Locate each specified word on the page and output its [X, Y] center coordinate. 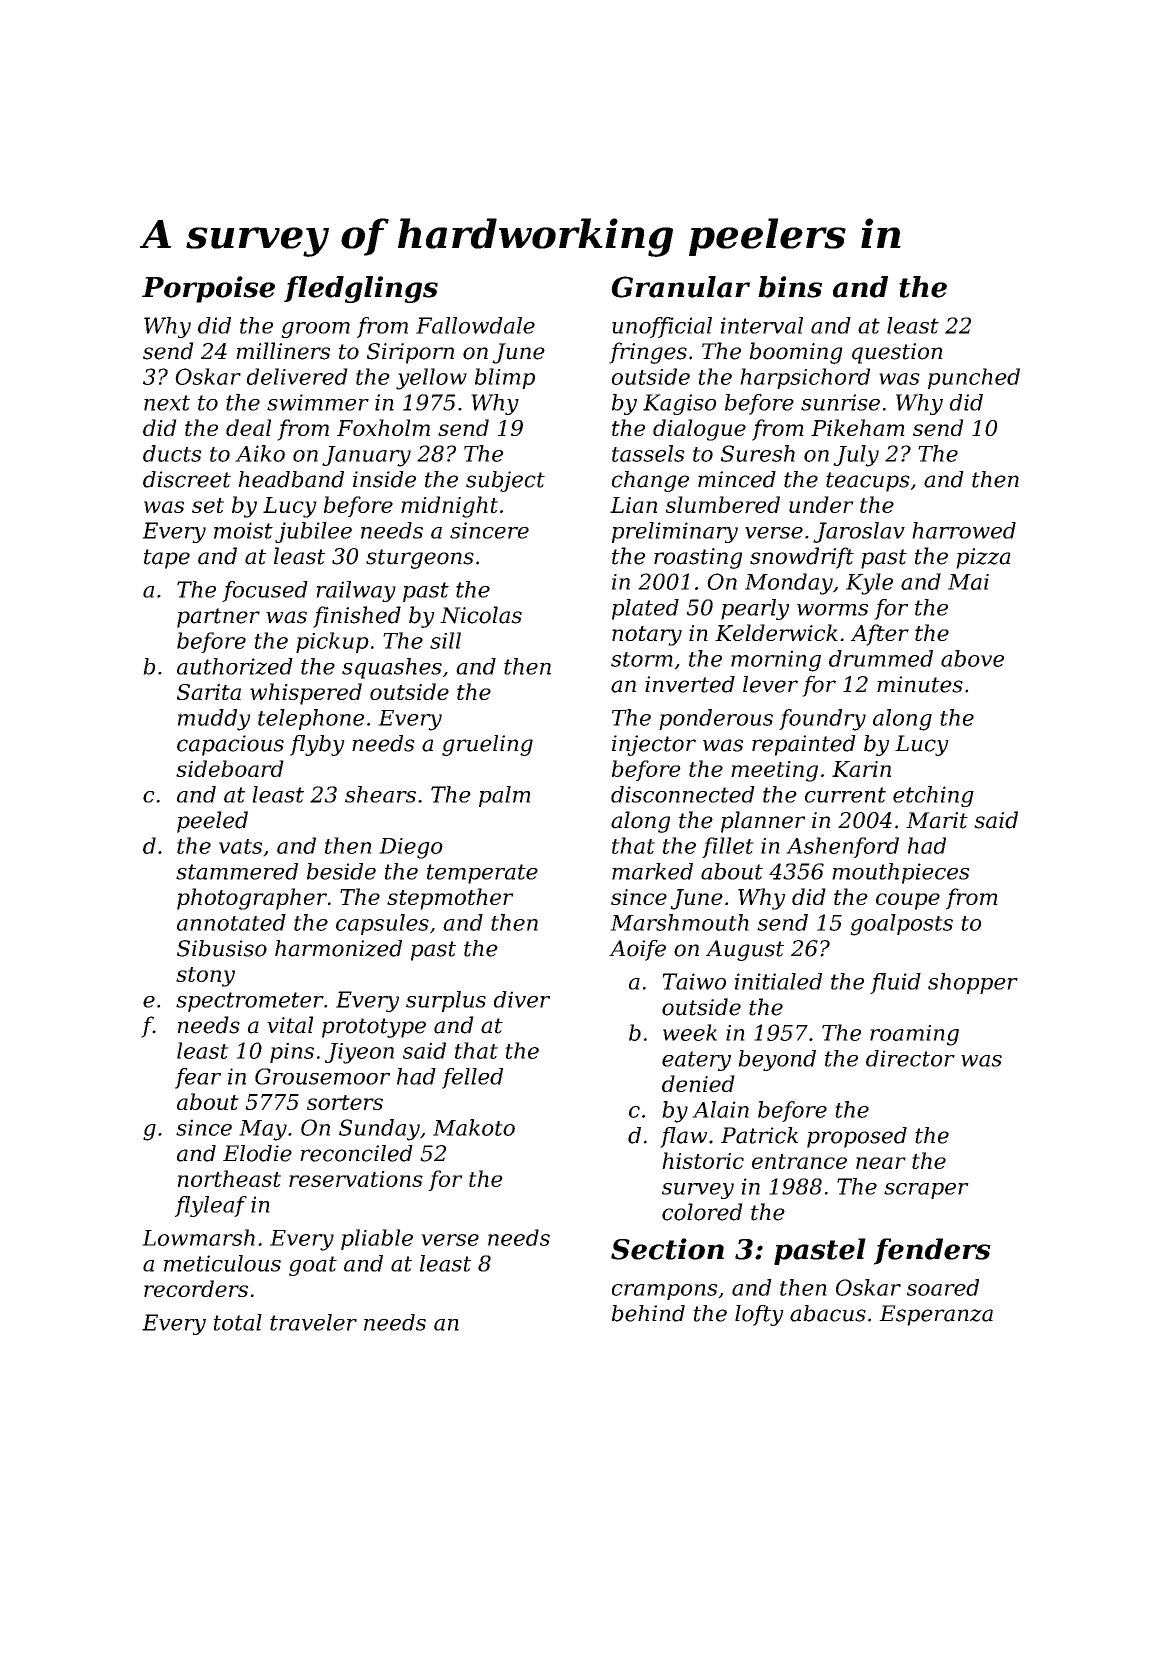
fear [198, 1078]
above [972, 658]
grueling [487, 745]
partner [218, 618]
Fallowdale [475, 325]
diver [522, 999]
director [910, 1058]
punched [974, 378]
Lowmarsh [198, 1237]
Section [667, 1249]
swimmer [318, 402]
